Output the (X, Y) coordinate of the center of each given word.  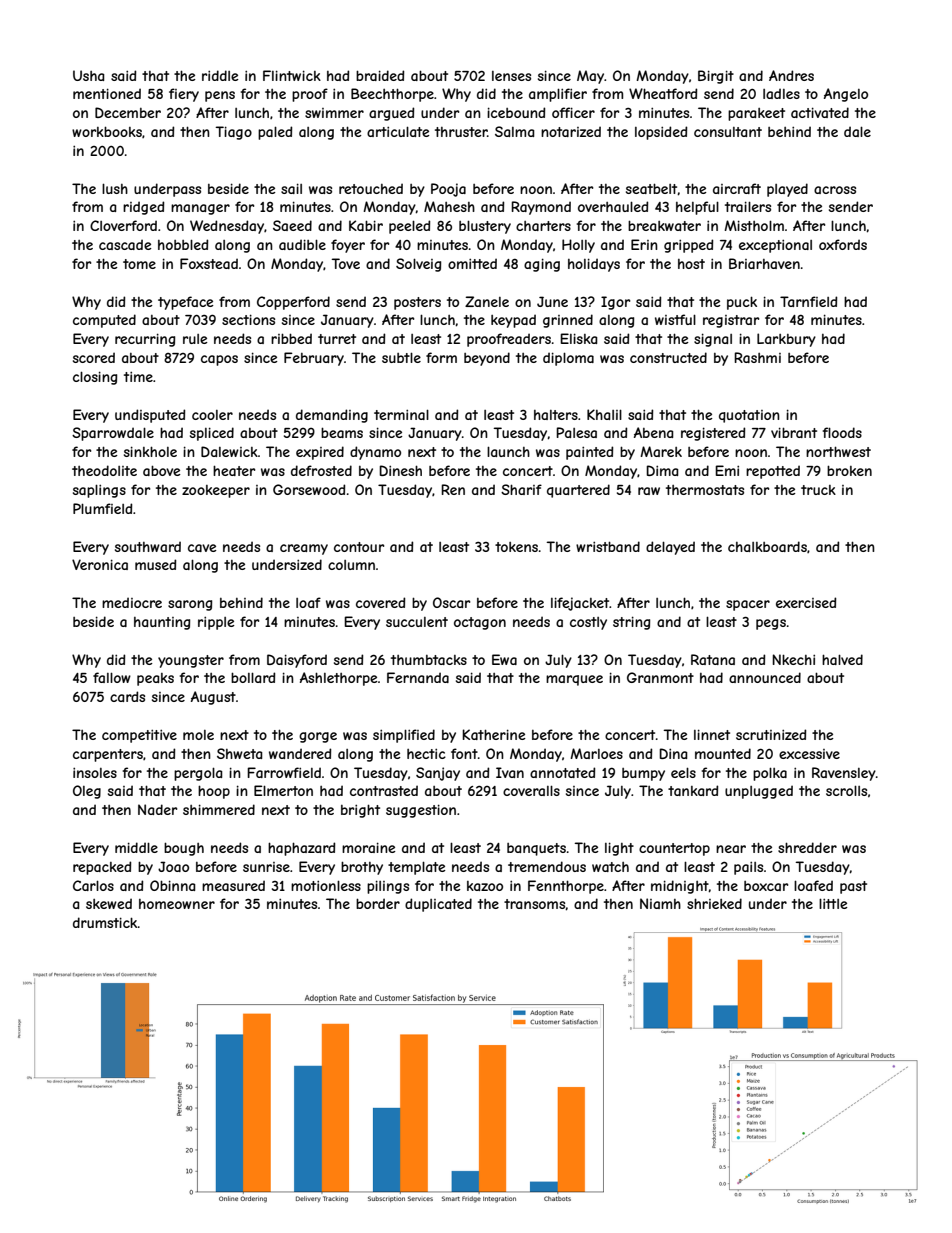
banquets (536, 849)
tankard (693, 790)
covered (380, 602)
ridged (143, 208)
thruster (461, 132)
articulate (398, 131)
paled (275, 133)
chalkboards (767, 546)
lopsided (661, 133)
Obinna (172, 885)
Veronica (100, 564)
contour (359, 547)
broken (849, 470)
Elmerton (283, 790)
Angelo (846, 95)
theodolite (104, 470)
